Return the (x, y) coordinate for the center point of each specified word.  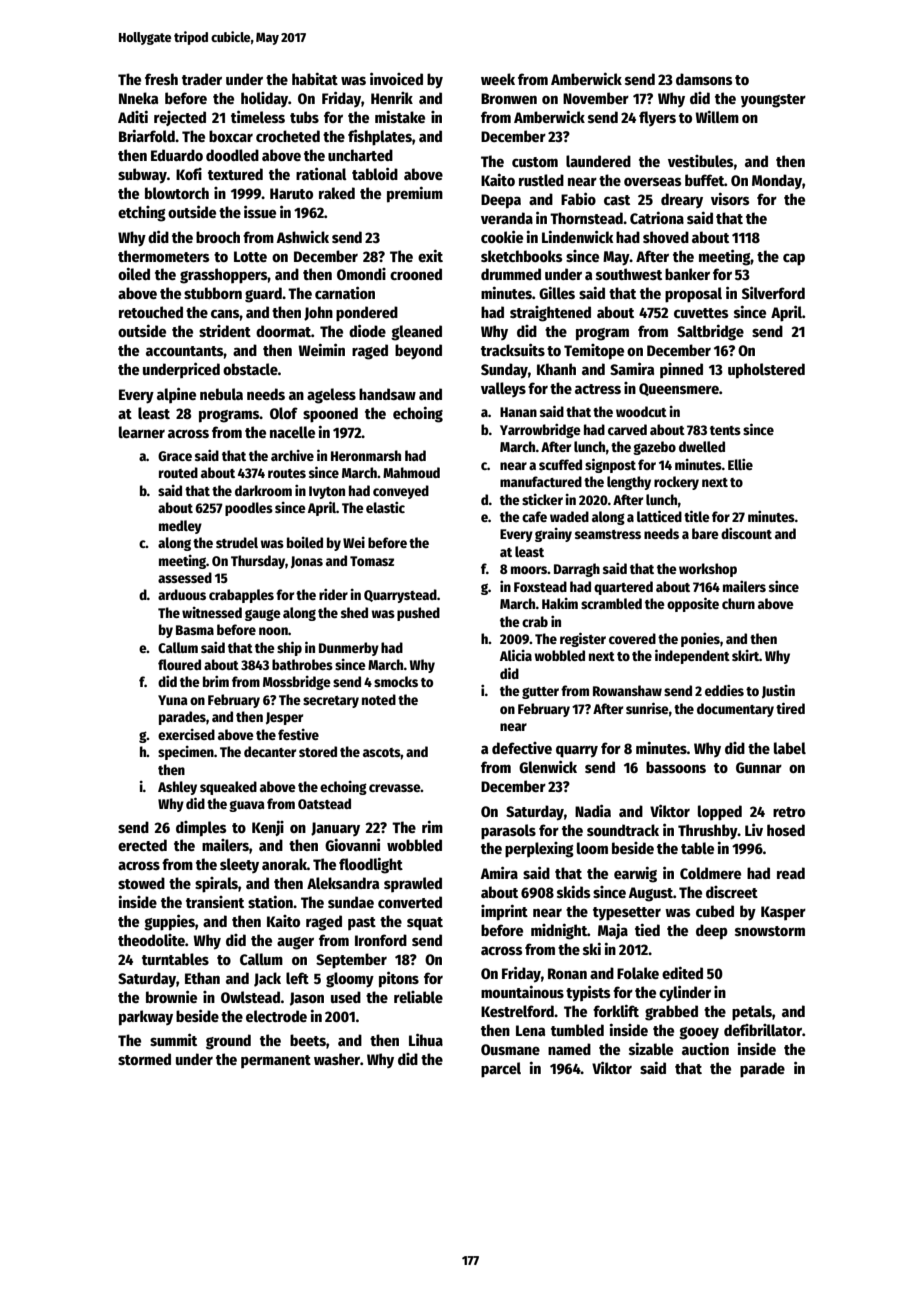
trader (202, 79)
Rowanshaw (627, 690)
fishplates (380, 137)
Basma (195, 630)
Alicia (516, 655)
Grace (175, 456)
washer (337, 1059)
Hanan (518, 412)
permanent (276, 1061)
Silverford (773, 292)
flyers (657, 118)
